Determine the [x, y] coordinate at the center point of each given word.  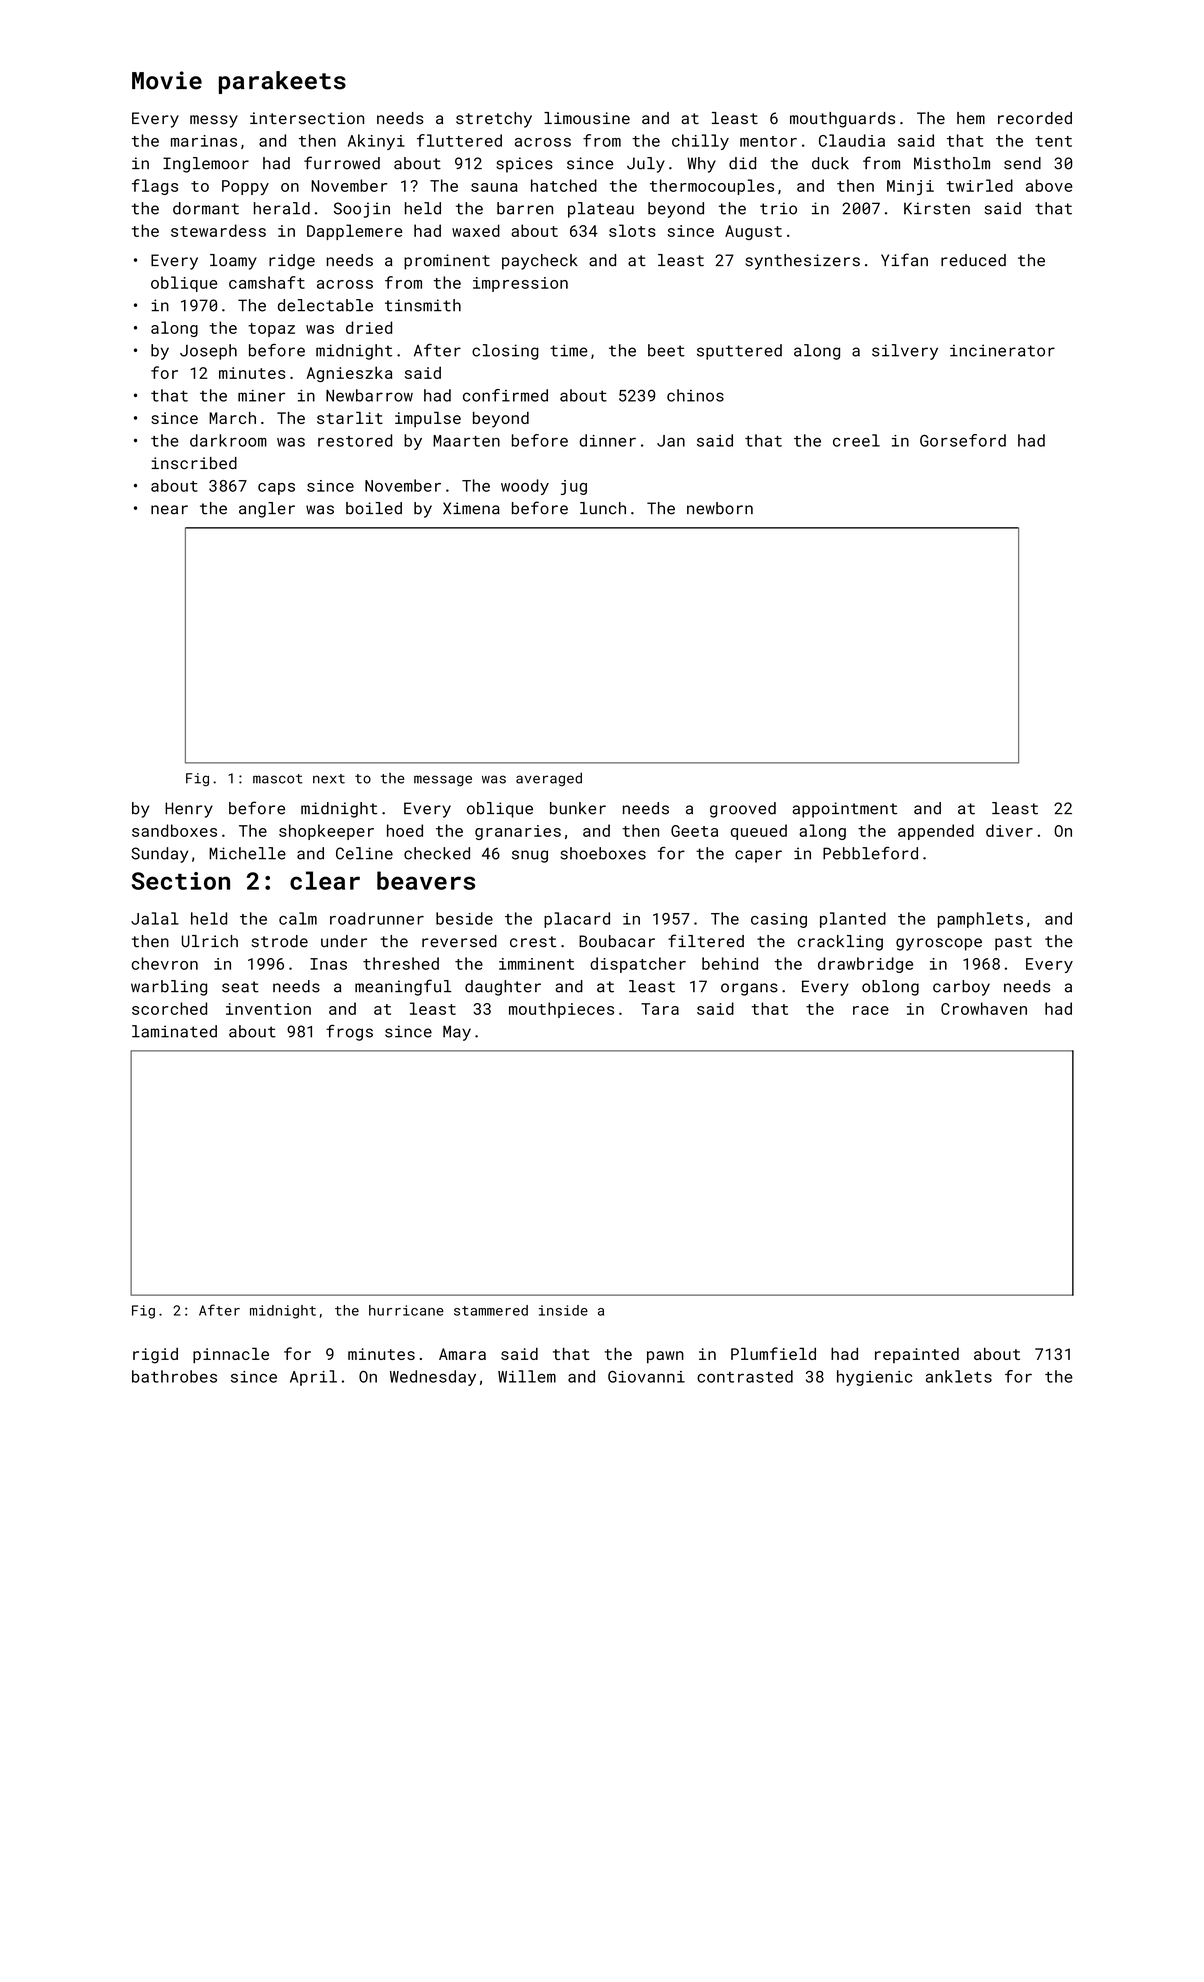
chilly [700, 142]
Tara [660, 1009]
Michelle [247, 853]
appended [936, 832]
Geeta [694, 831]
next [329, 779]
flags [155, 187]
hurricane [406, 1310]
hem [971, 118]
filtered [706, 941]
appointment [844, 810]
